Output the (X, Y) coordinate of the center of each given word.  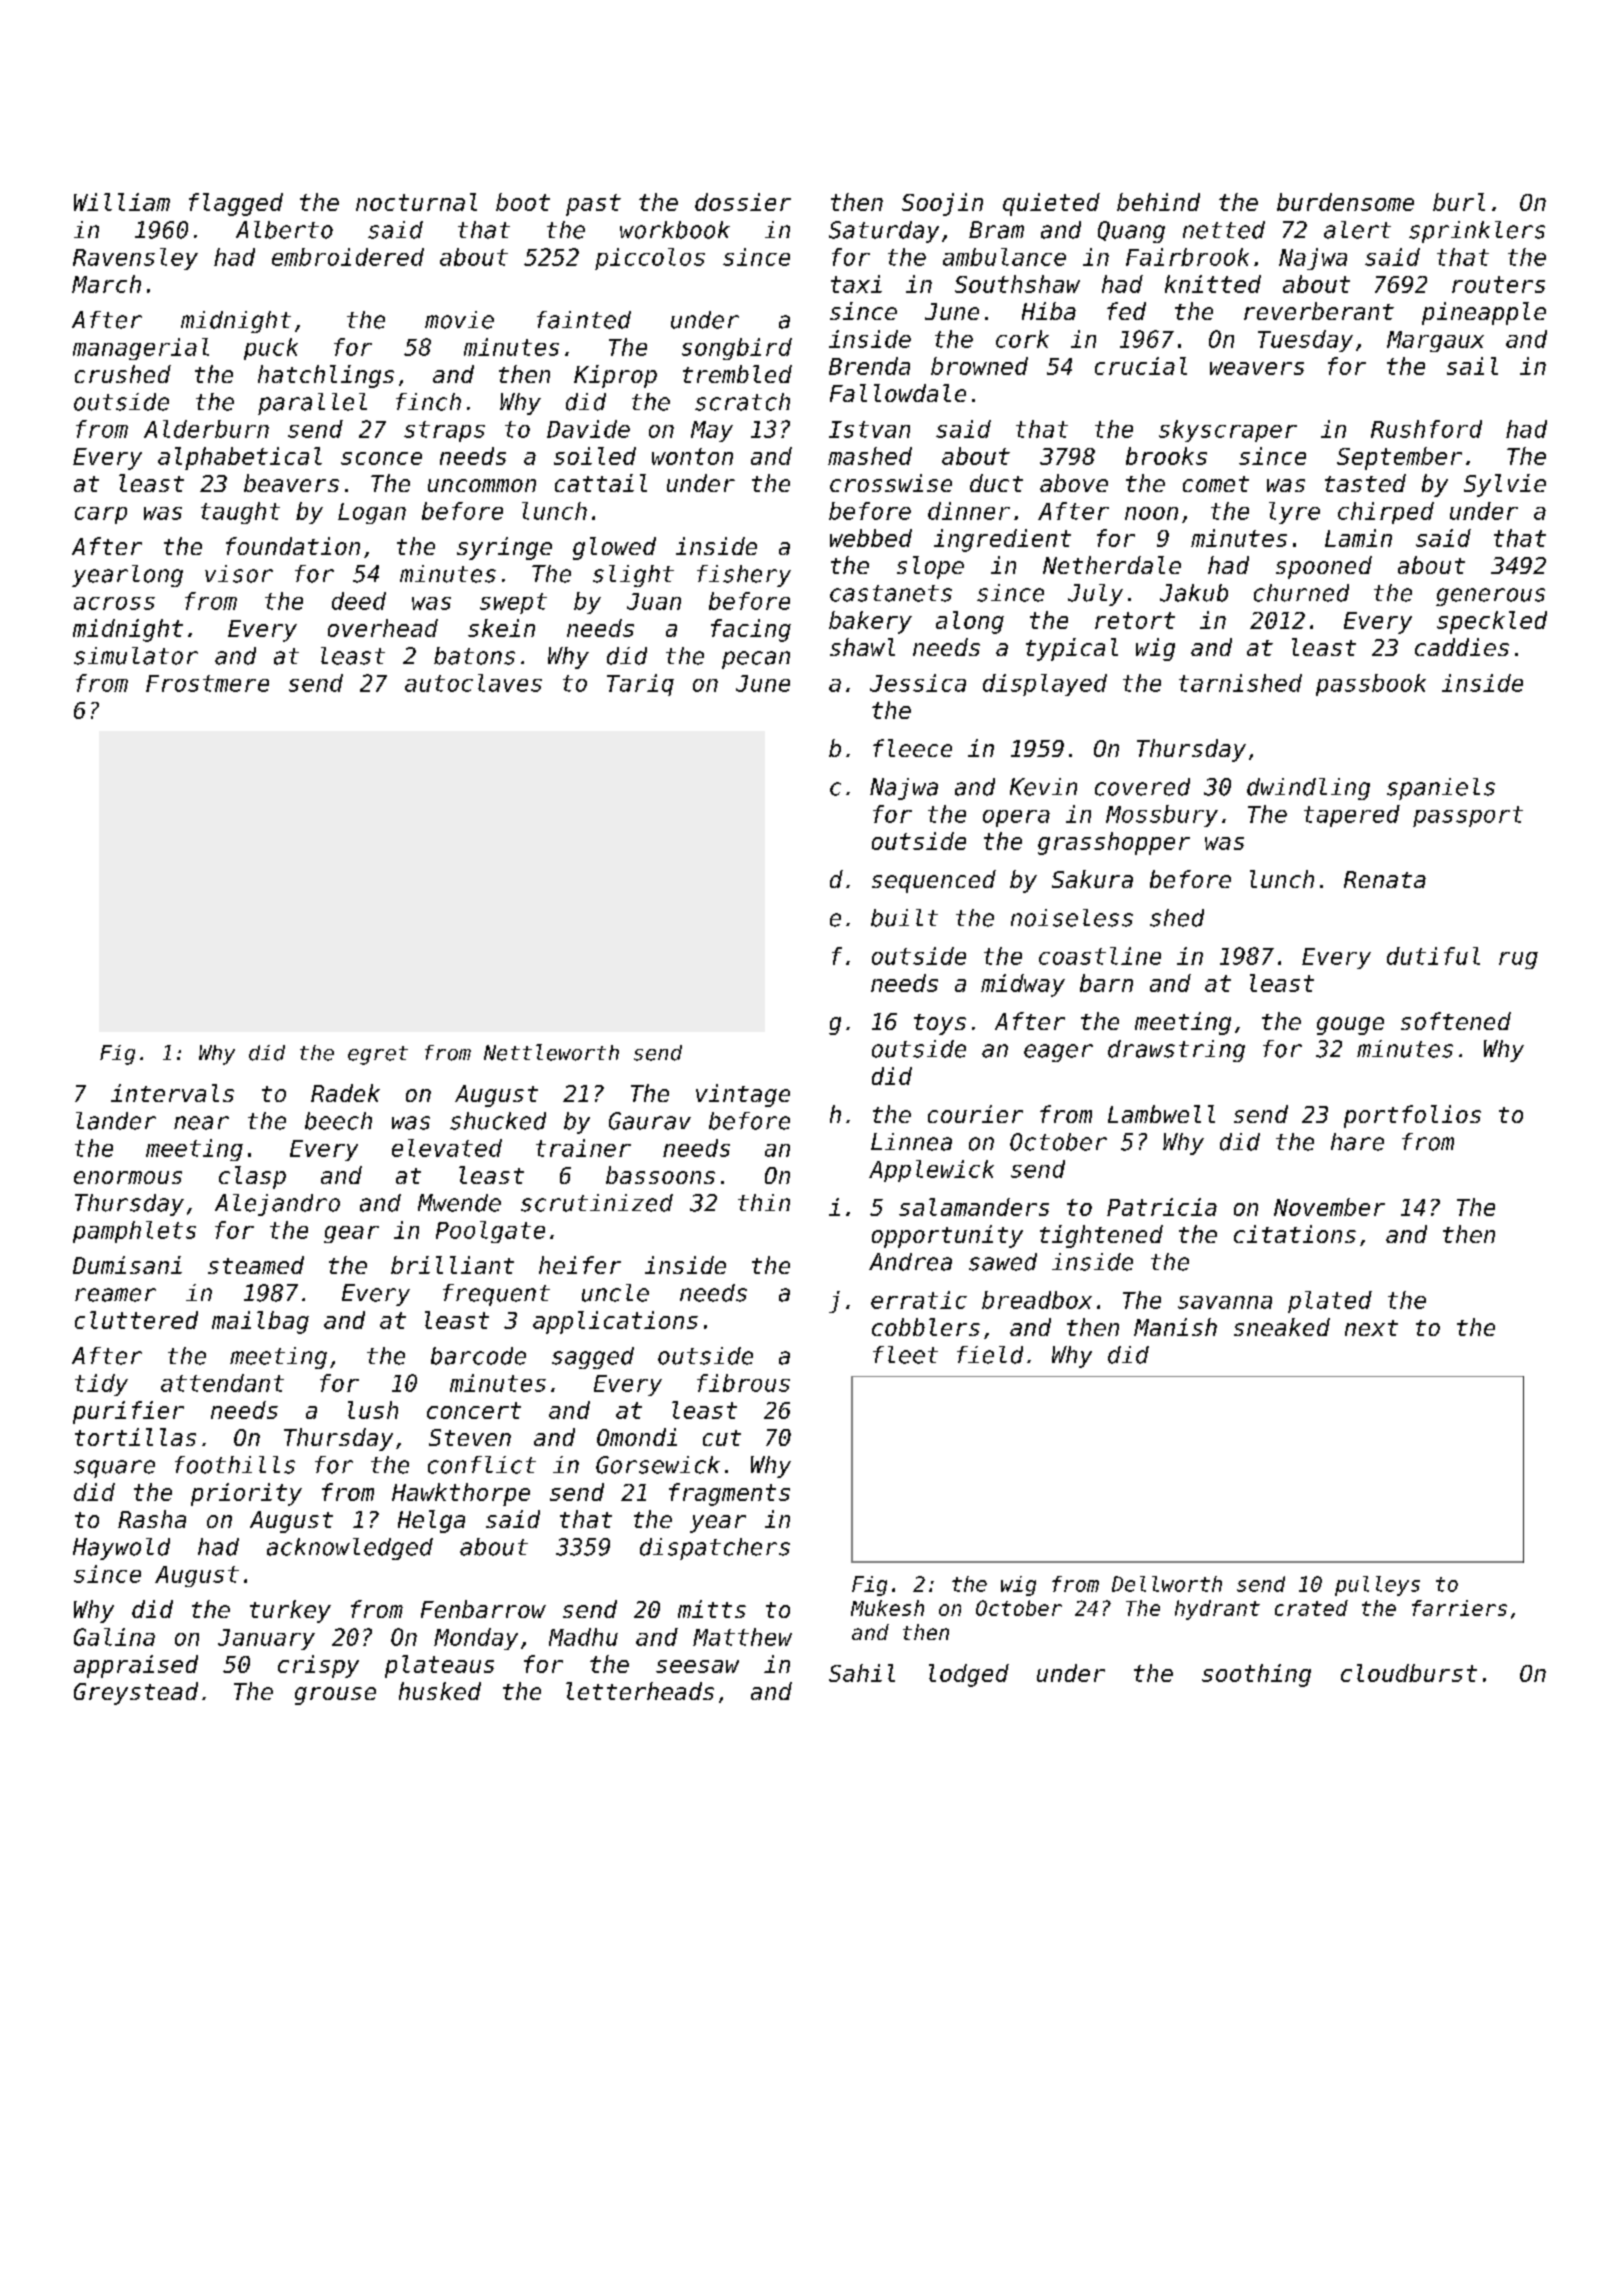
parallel (312, 404)
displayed (1045, 685)
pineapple (1484, 313)
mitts (712, 1609)
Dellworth (1167, 1584)
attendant (222, 1383)
